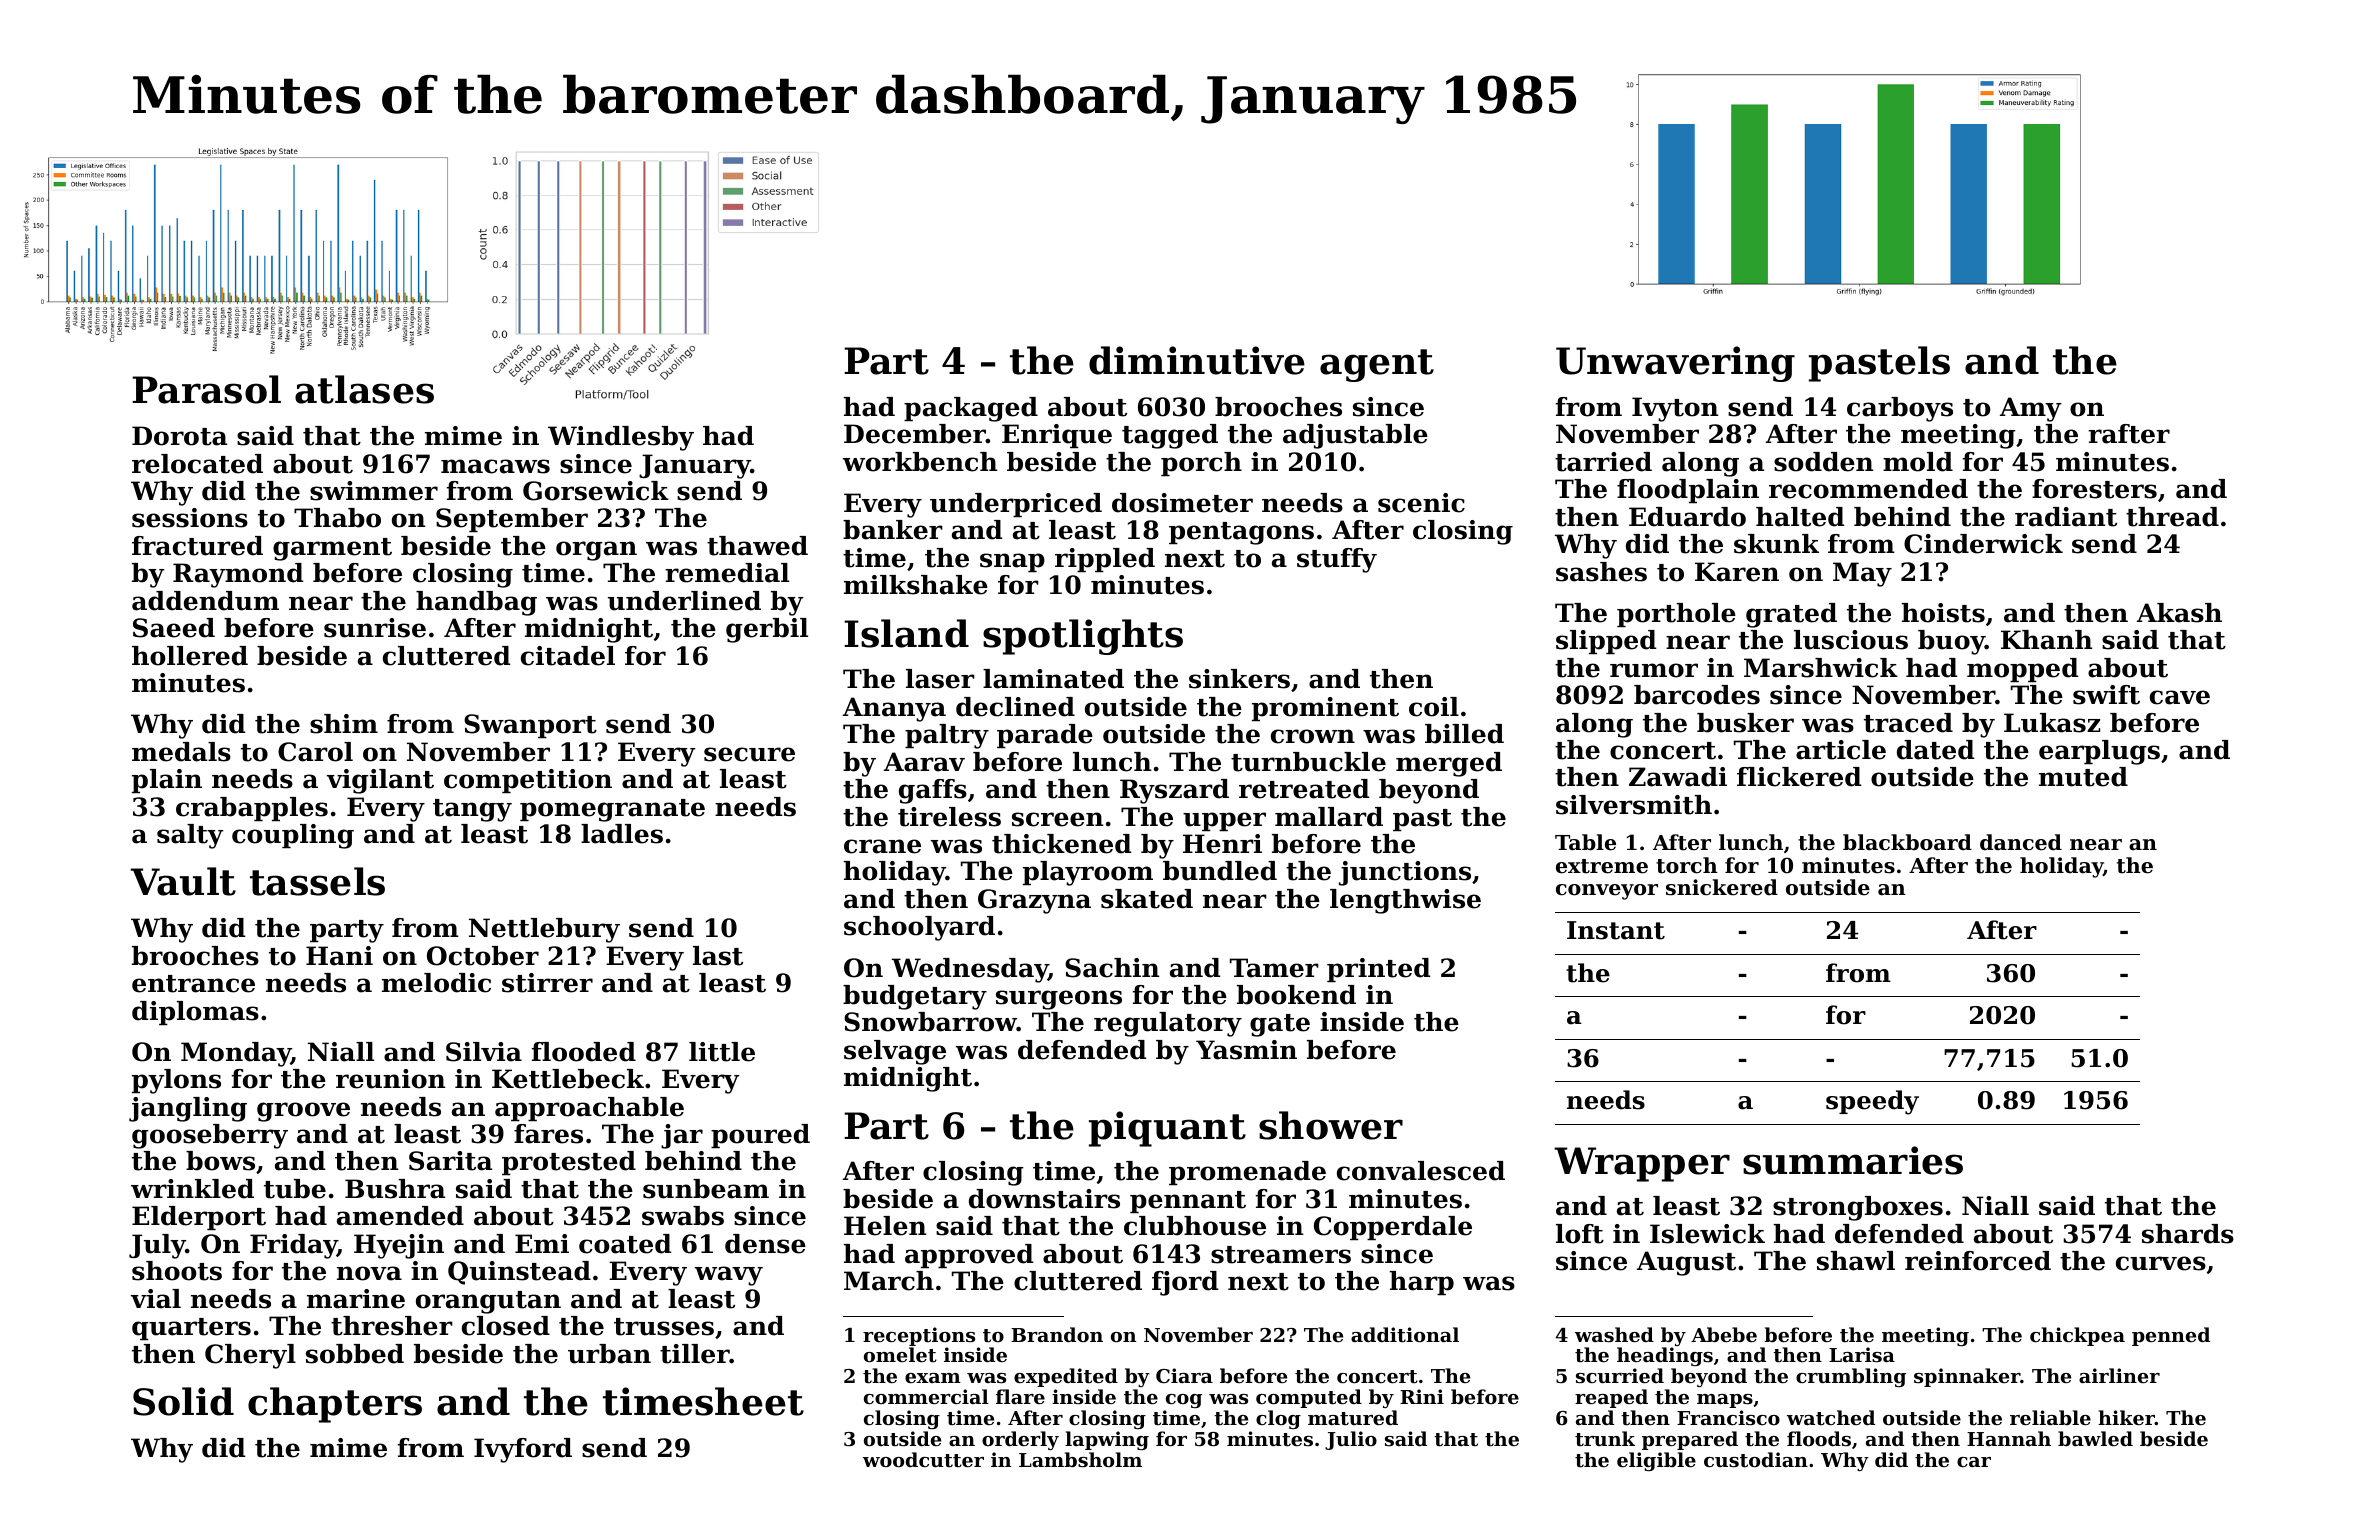 The image size is (2370, 1534). Describe the element at coordinates (523, 1450) in the screenshot. I see `Ivyford` at that location.
